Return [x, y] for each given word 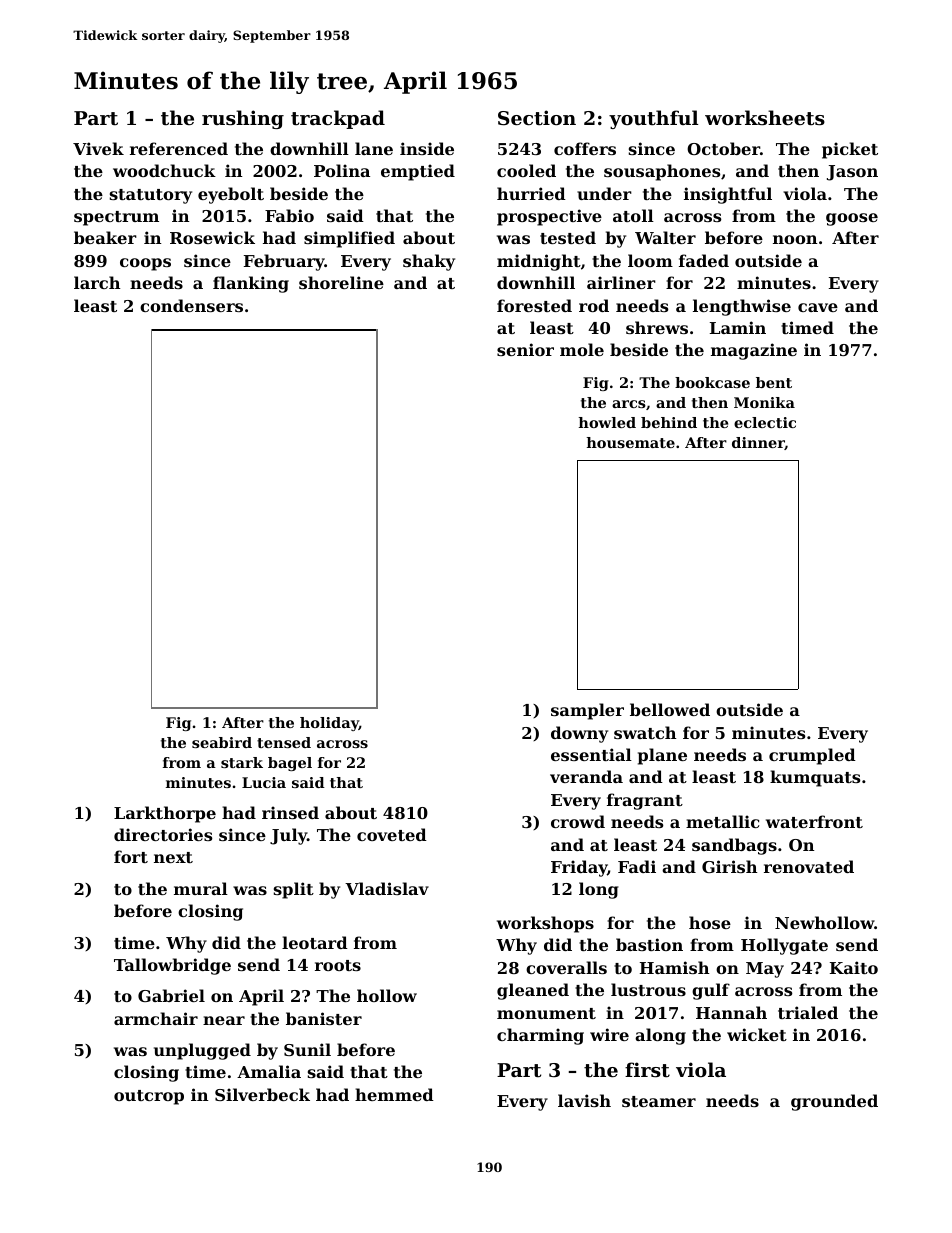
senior [525, 349]
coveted [392, 834]
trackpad [338, 119]
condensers [191, 305]
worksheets [765, 118]
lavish [584, 1100]
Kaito [854, 967]
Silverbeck [262, 1094]
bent [774, 382]
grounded [834, 1102]
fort [131, 856]
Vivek [98, 148]
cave [818, 307]
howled [607, 422]
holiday [329, 724]
